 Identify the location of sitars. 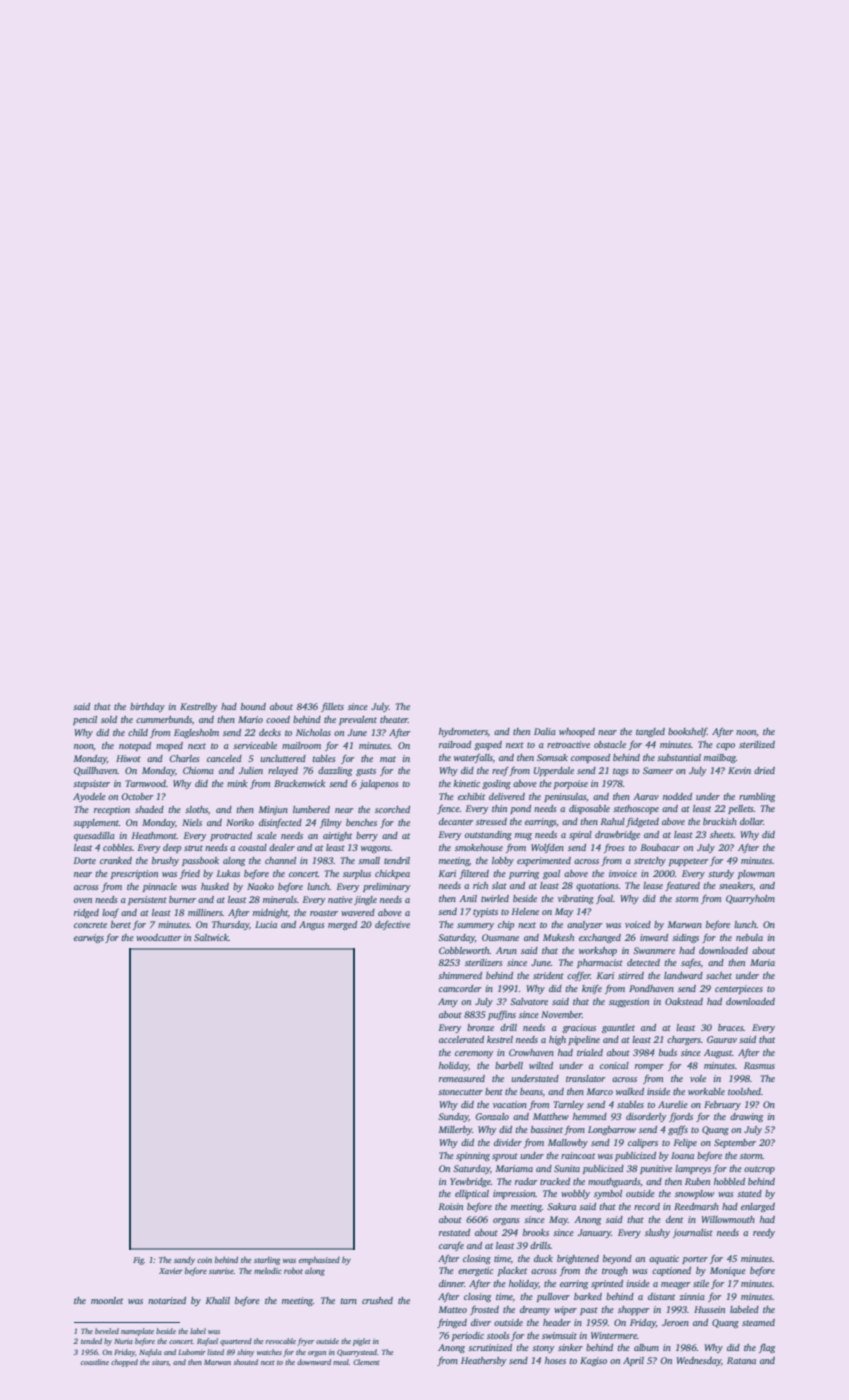
(160, 1362).
